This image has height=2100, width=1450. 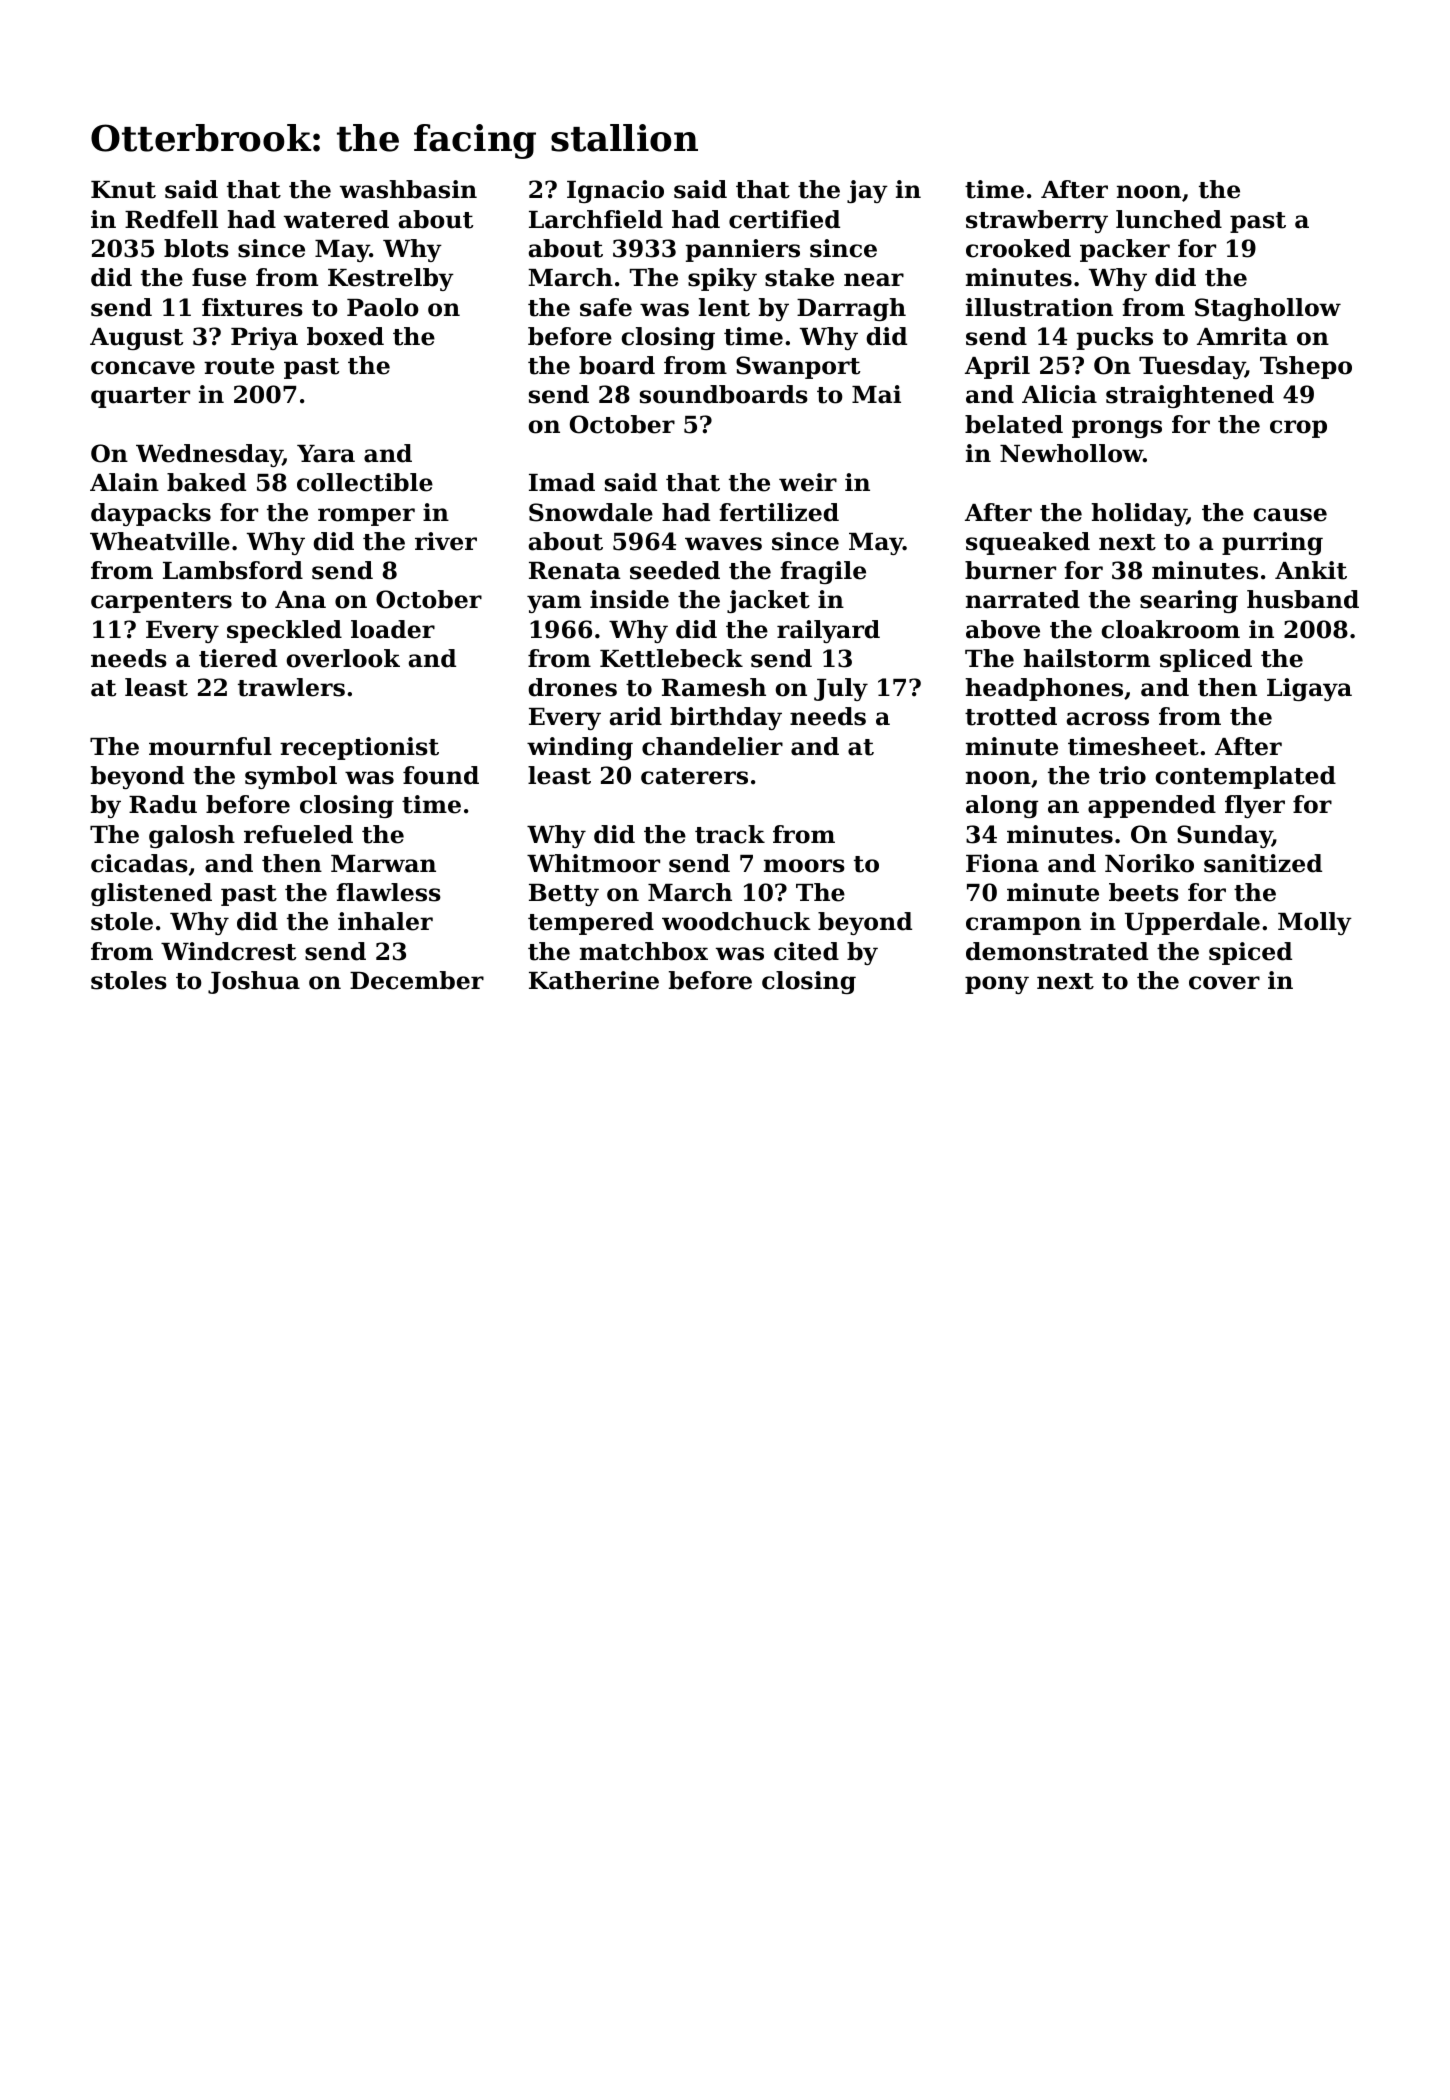 I want to click on spliced, so click(x=1206, y=660).
